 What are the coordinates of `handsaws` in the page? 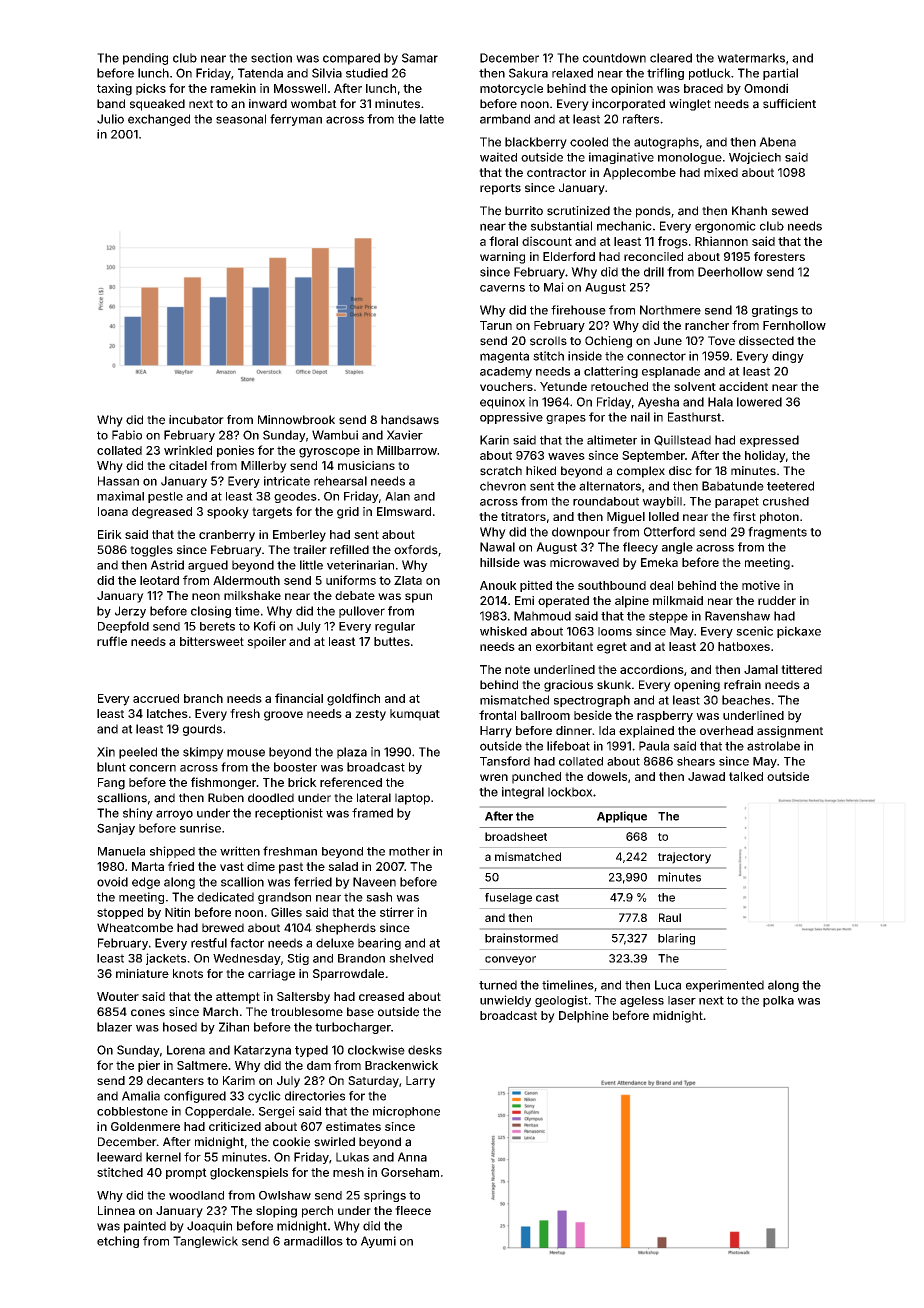 It's located at (410, 420).
